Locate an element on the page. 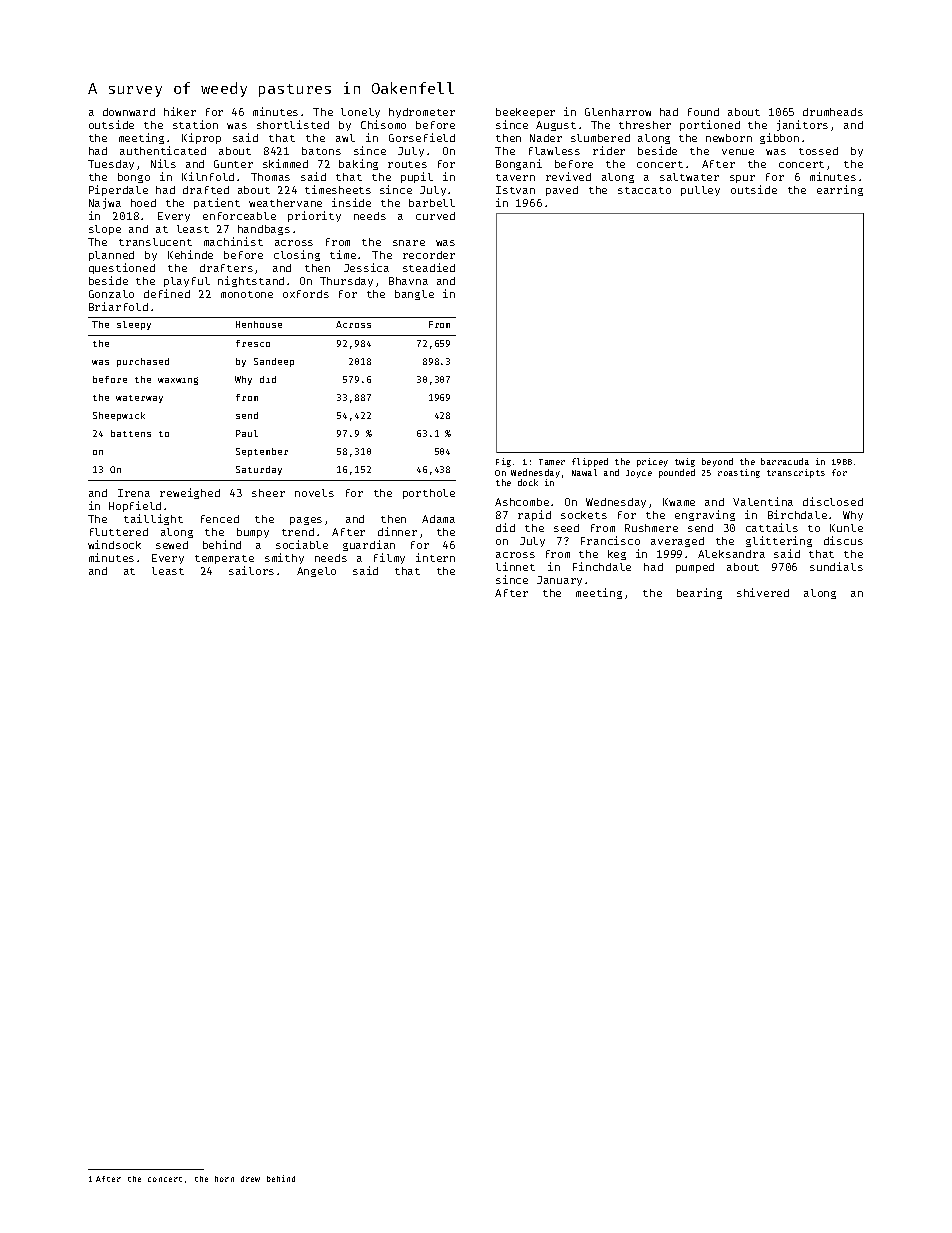  windsock is located at coordinates (114, 544).
